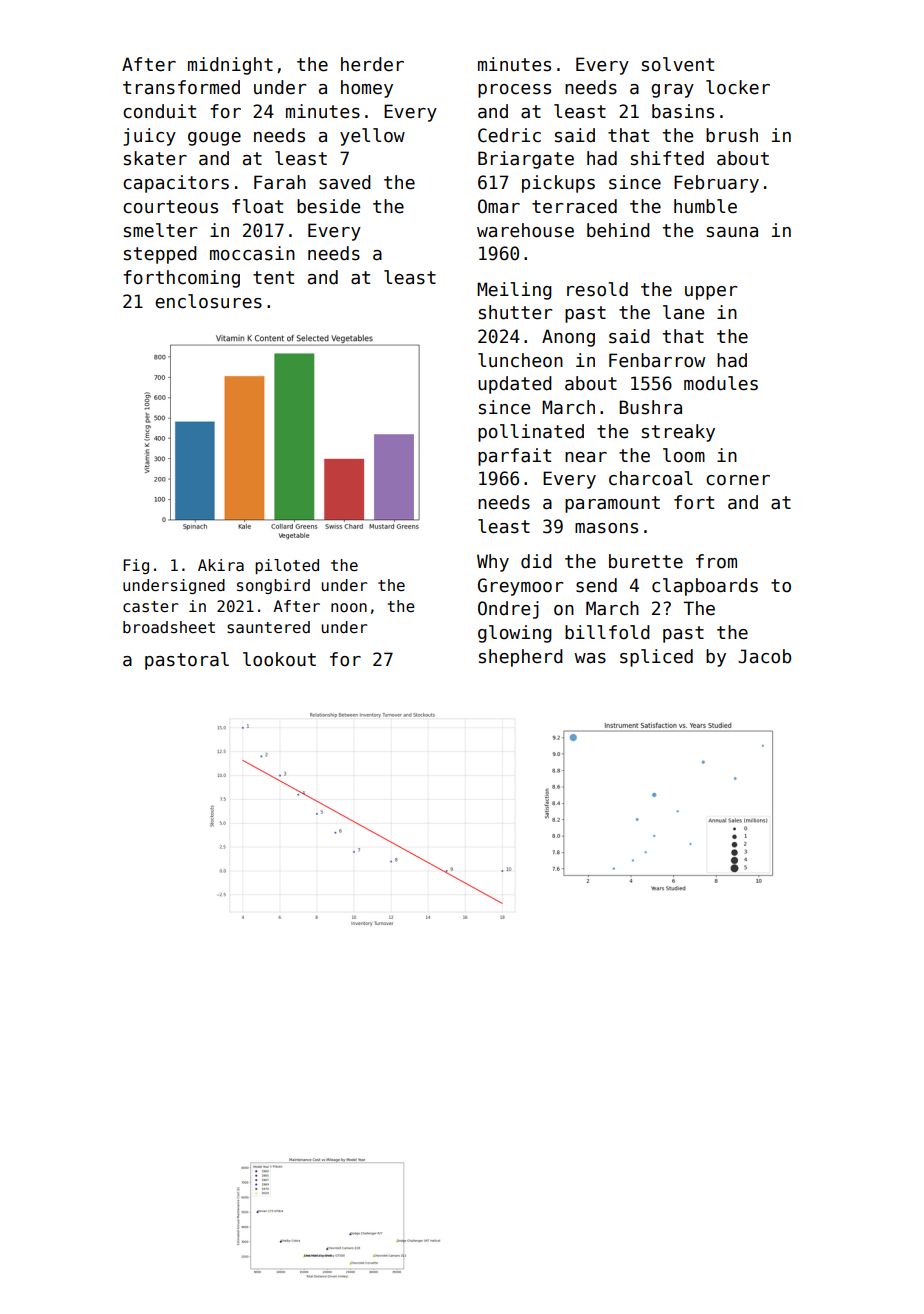  Describe the element at coordinates (650, 407) in the image. I see `Bushra` at that location.
